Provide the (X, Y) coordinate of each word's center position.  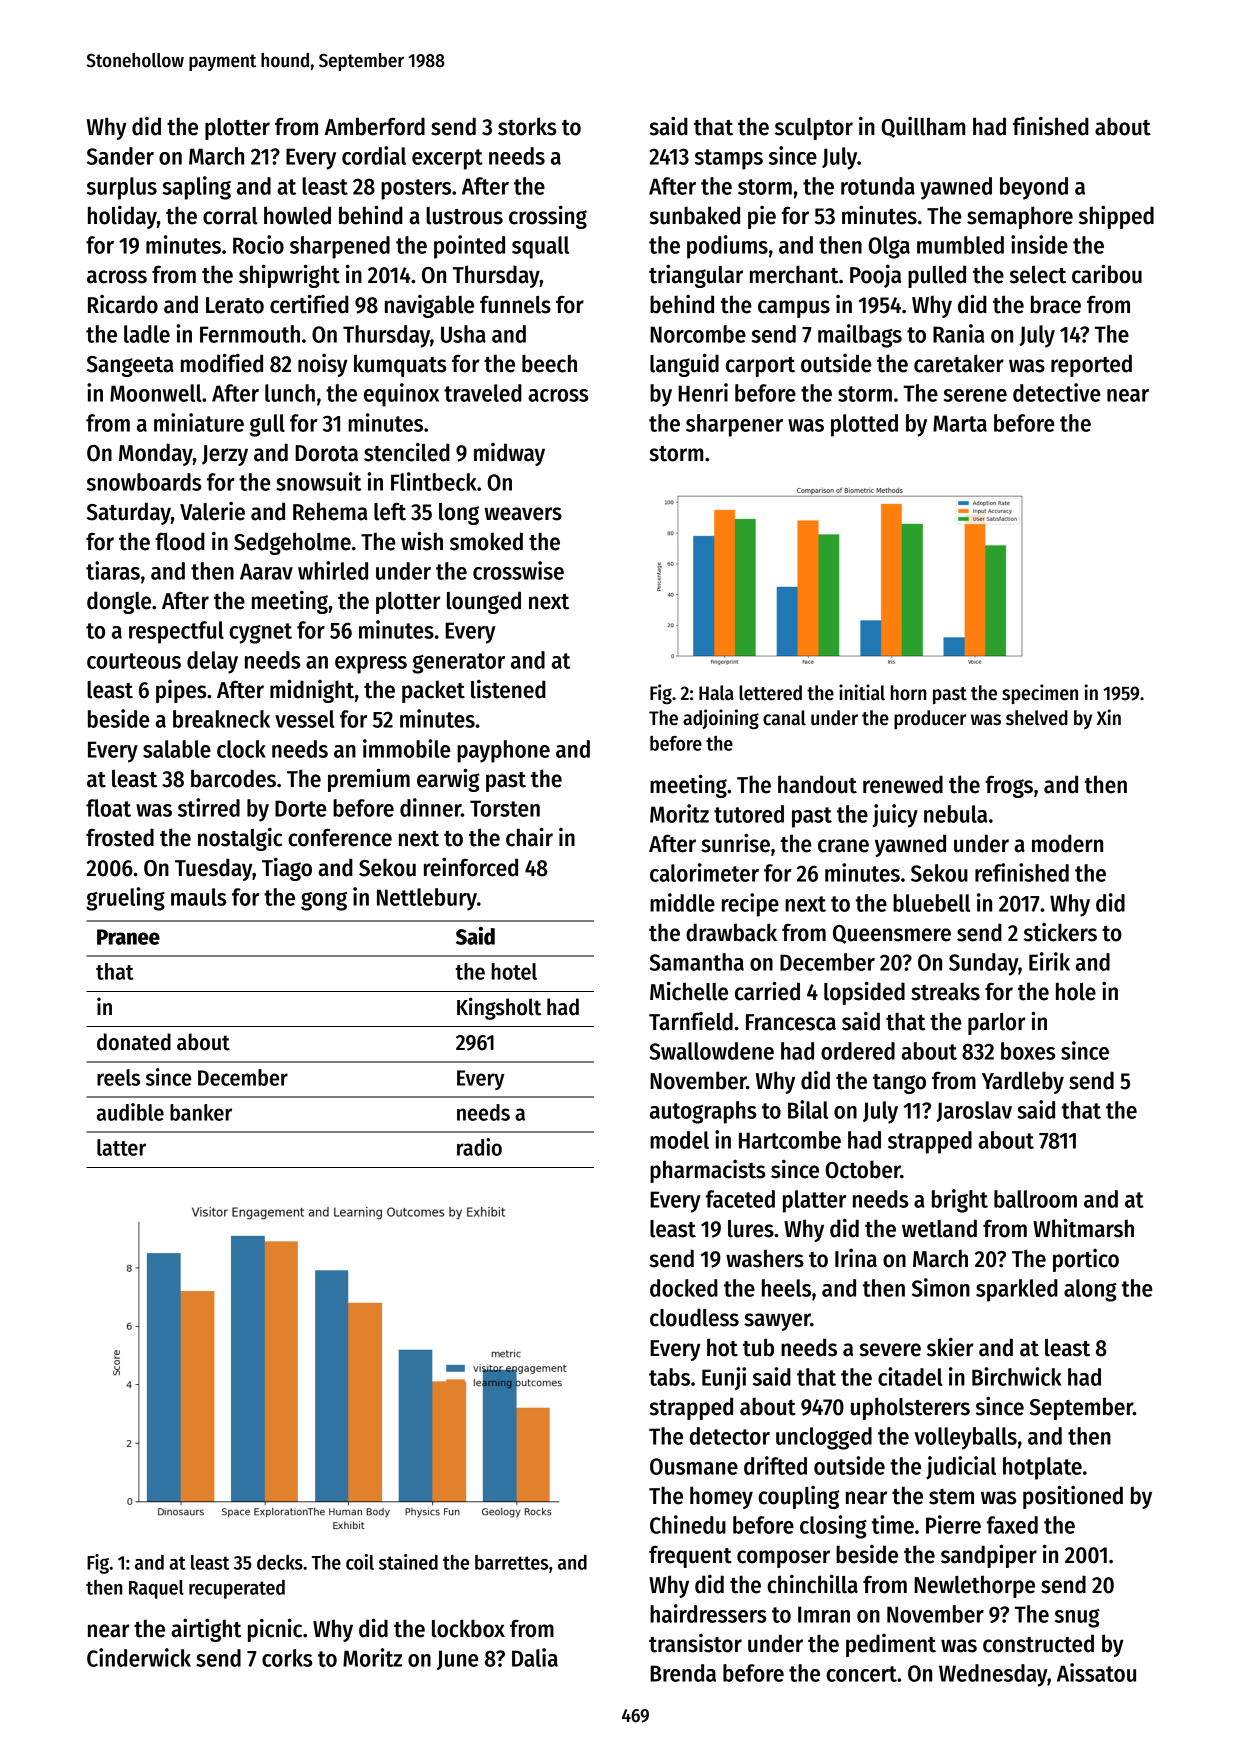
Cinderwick (139, 1657)
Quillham (923, 127)
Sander (120, 156)
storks (527, 126)
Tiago (287, 869)
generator (458, 663)
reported (1091, 365)
